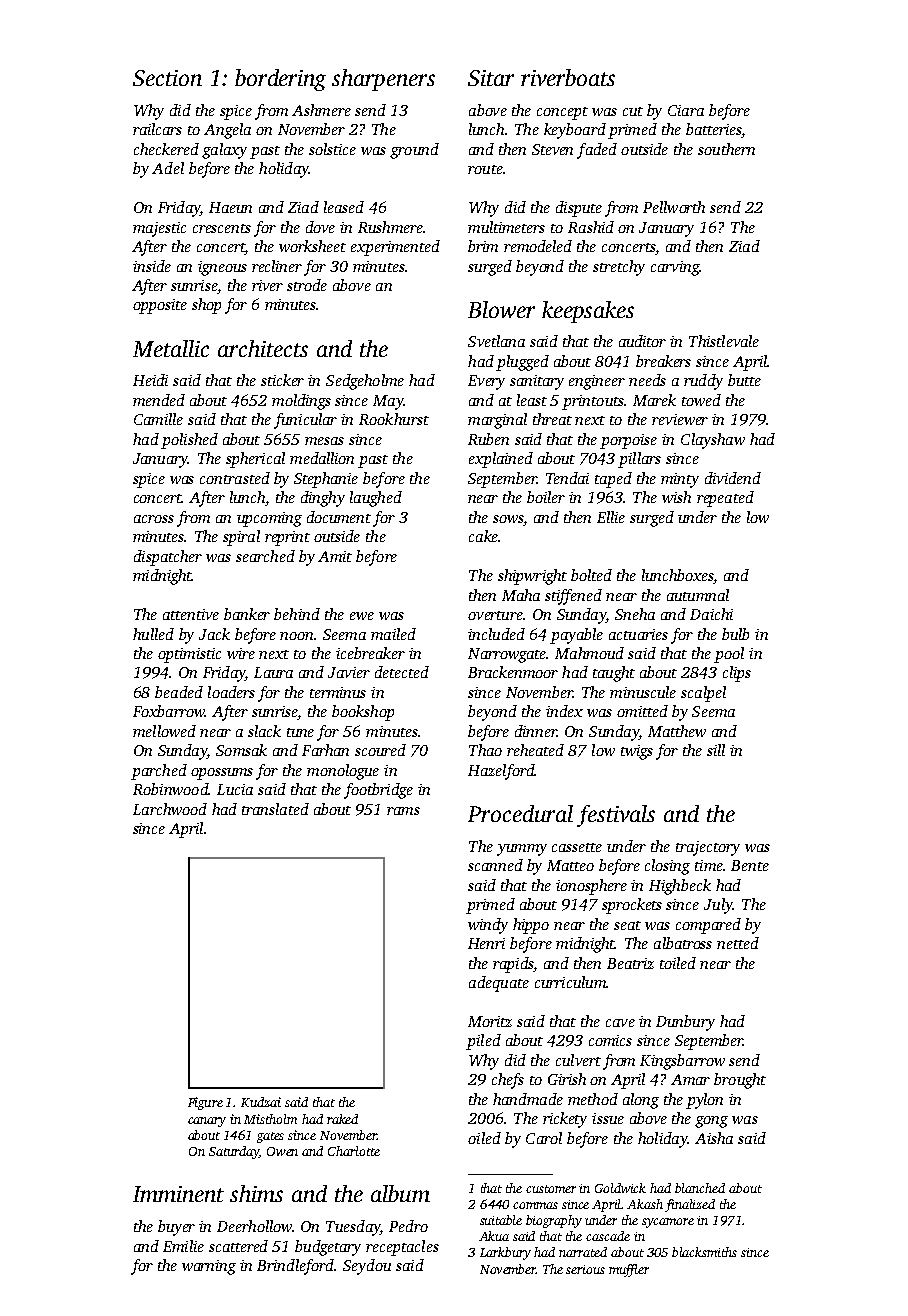 This screenshot has width=908, height=1316. I want to click on autumnal, so click(698, 595).
